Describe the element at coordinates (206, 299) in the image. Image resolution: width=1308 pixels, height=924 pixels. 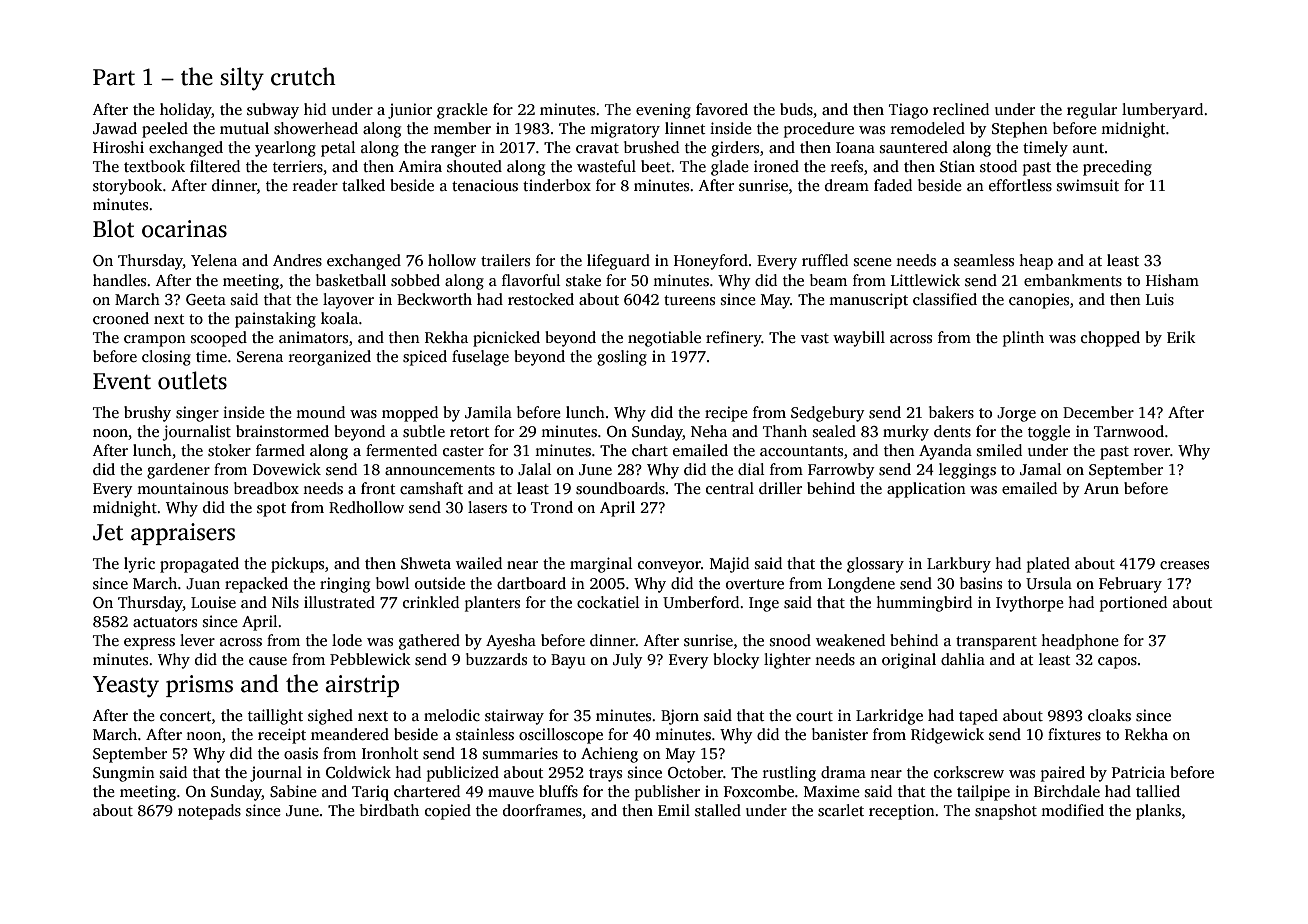
I see `Geeta` at that location.
